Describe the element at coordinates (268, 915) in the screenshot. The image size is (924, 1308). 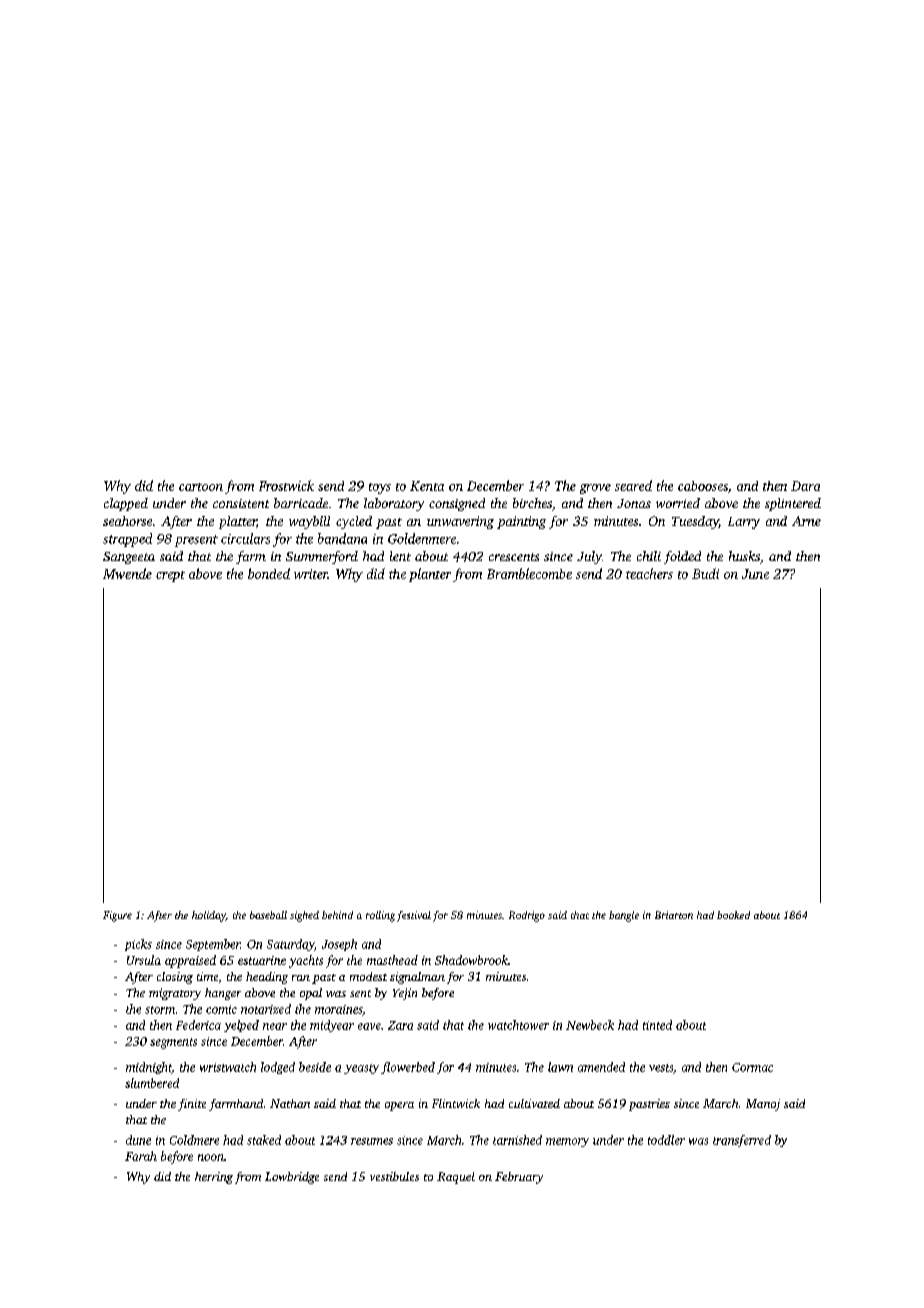
I see `baseball` at that location.
